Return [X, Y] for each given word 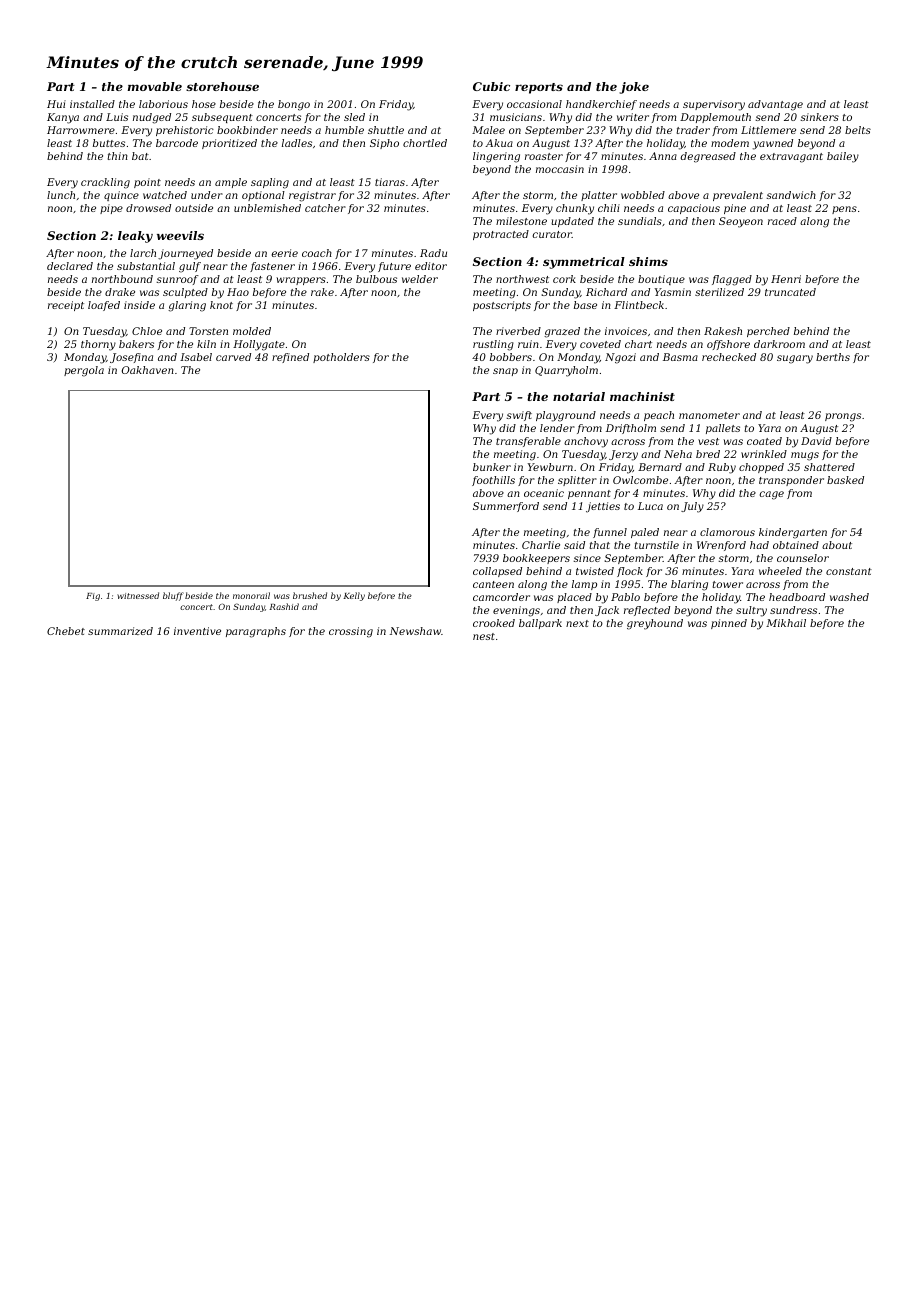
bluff [173, 596]
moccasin [560, 169]
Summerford [506, 507]
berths [833, 357]
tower [728, 584]
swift [519, 416]
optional [263, 196]
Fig [93, 597]
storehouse [222, 86]
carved [233, 357]
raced [782, 221]
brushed [310, 595]
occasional [534, 104]
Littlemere [768, 130]
